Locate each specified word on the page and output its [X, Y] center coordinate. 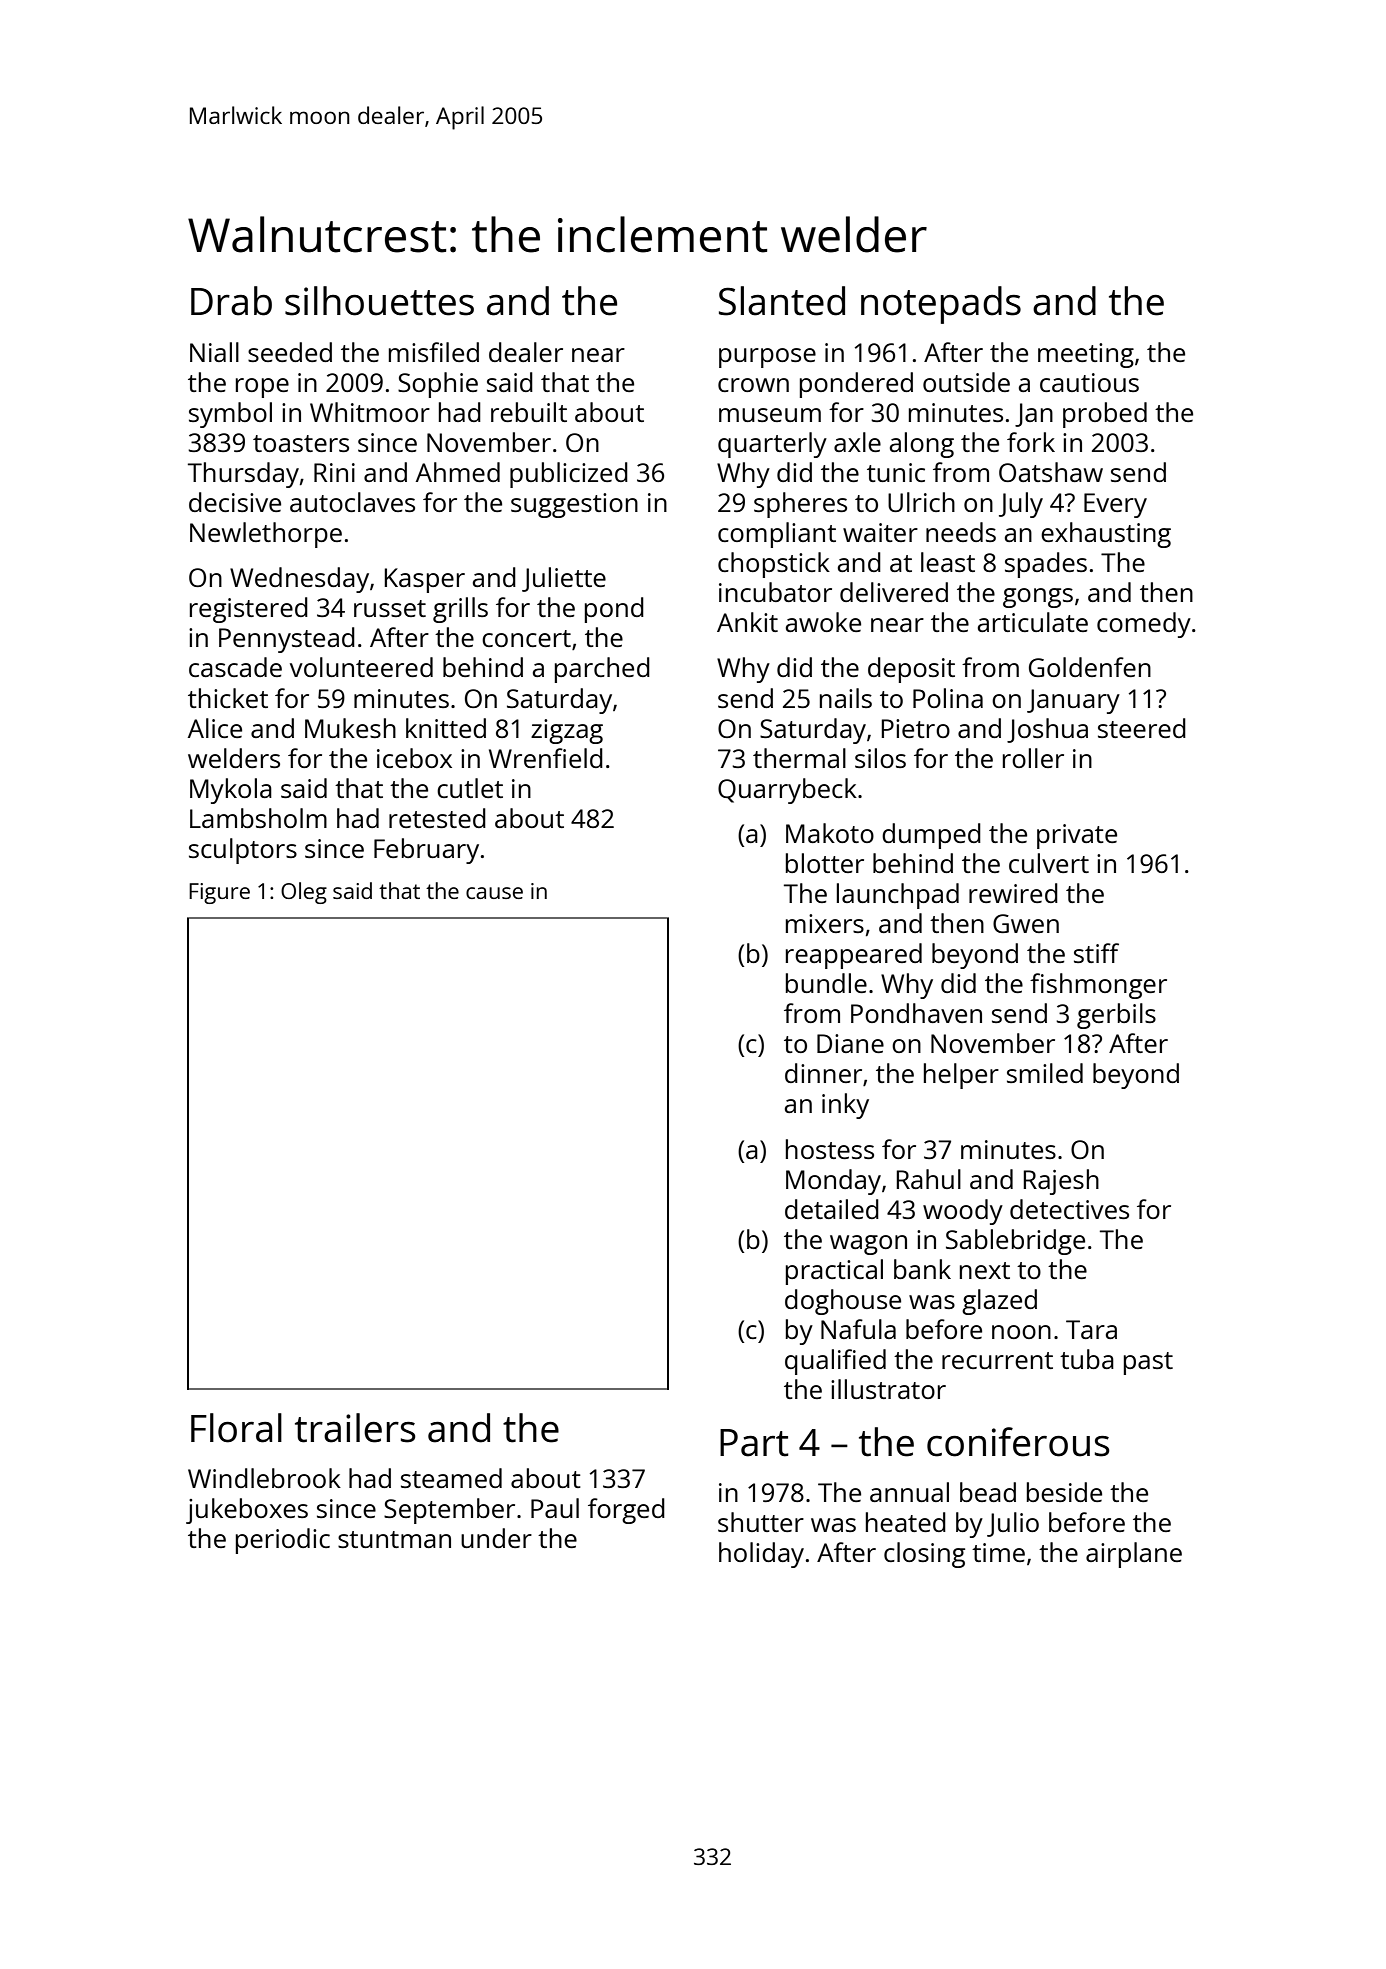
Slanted [782, 301]
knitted [446, 728]
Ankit [747, 622]
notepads [941, 305]
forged [626, 1511]
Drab [231, 301]
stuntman [394, 1539]
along [922, 445]
